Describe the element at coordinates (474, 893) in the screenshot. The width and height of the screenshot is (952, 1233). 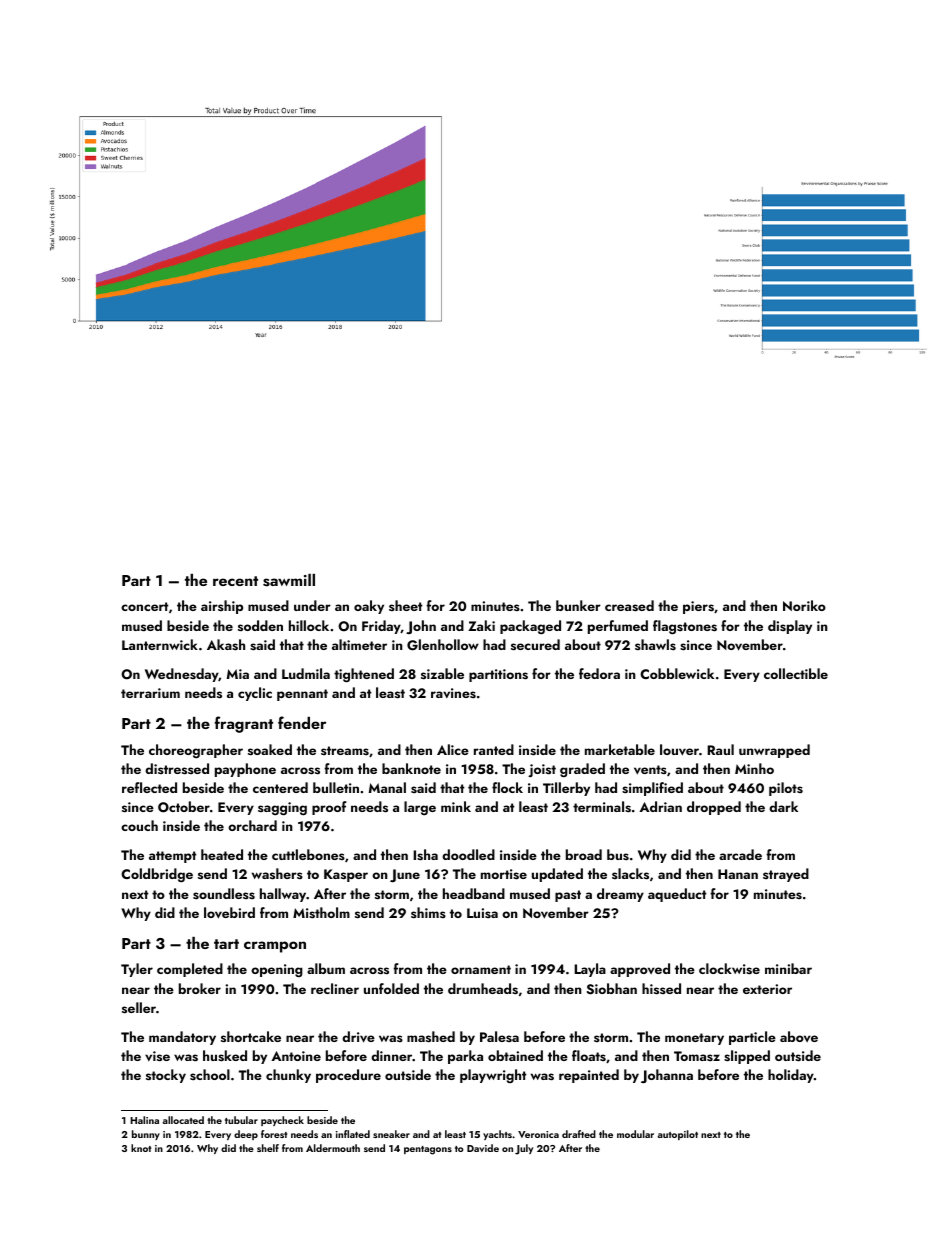
I see `headband` at that location.
